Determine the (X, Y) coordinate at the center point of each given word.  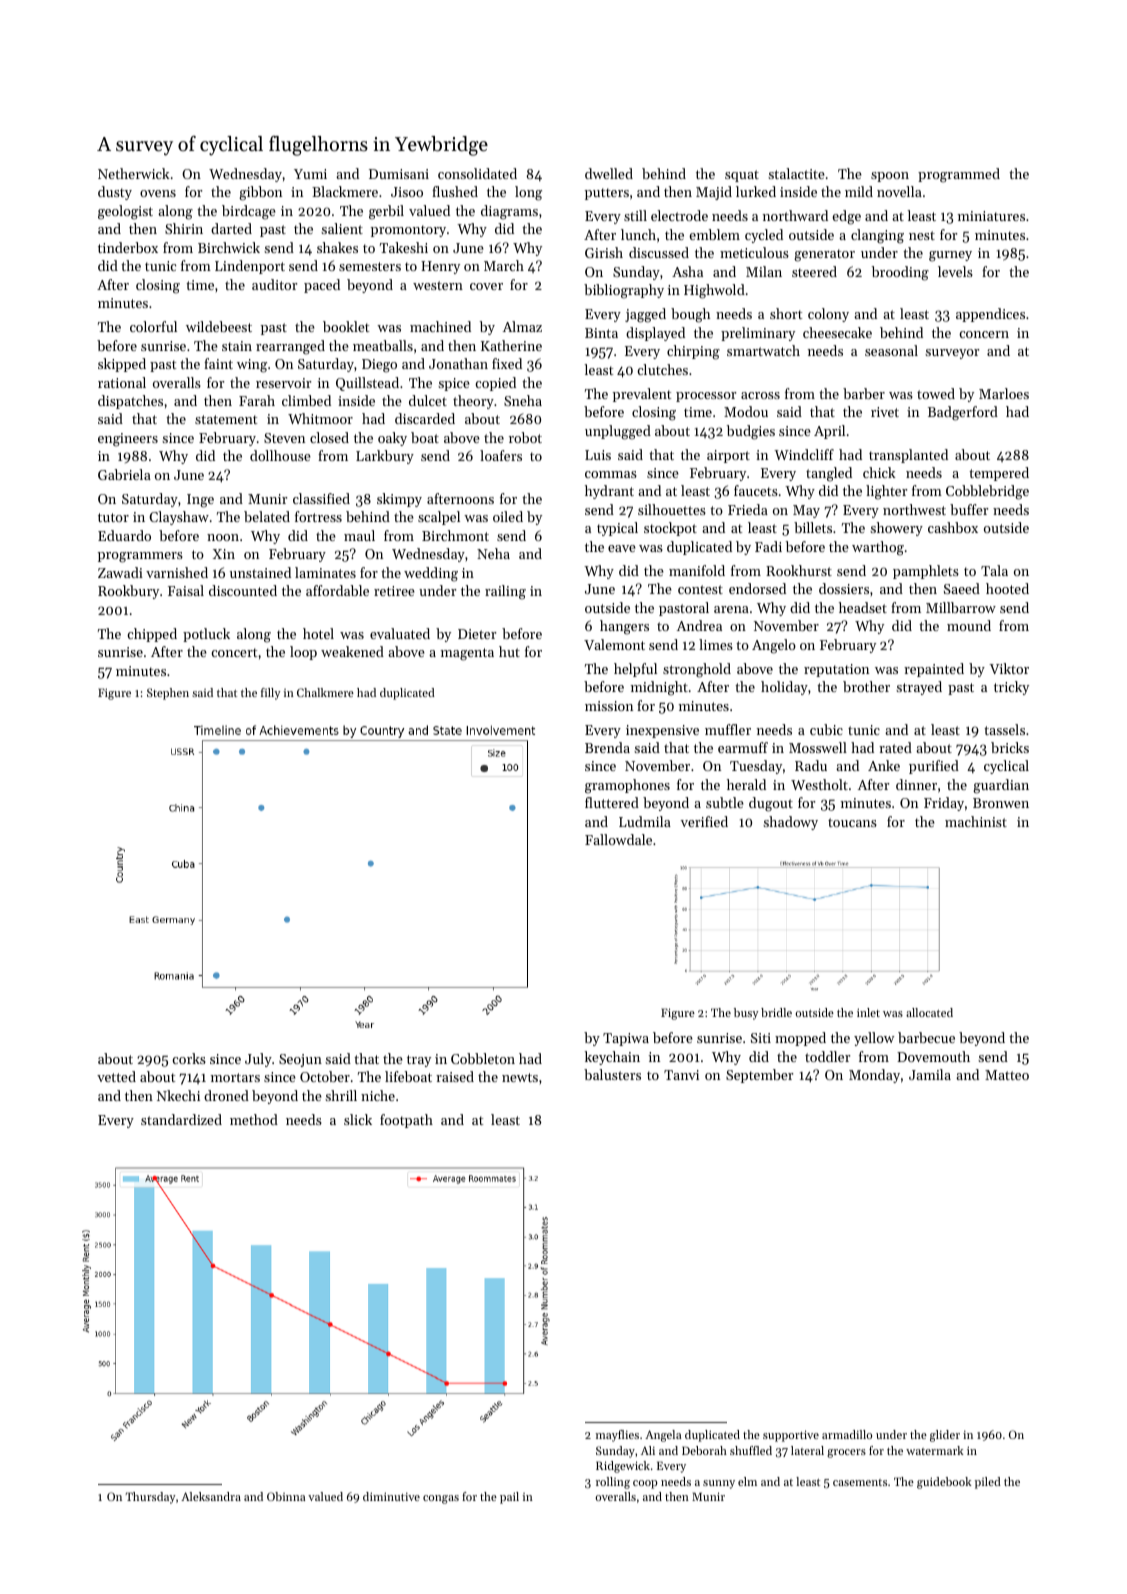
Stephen (168, 694)
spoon (890, 177)
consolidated (477, 173)
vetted (116, 1076)
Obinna (286, 1496)
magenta (467, 654)
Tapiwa (626, 1039)
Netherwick (134, 173)
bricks (1010, 747)
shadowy (790, 823)
